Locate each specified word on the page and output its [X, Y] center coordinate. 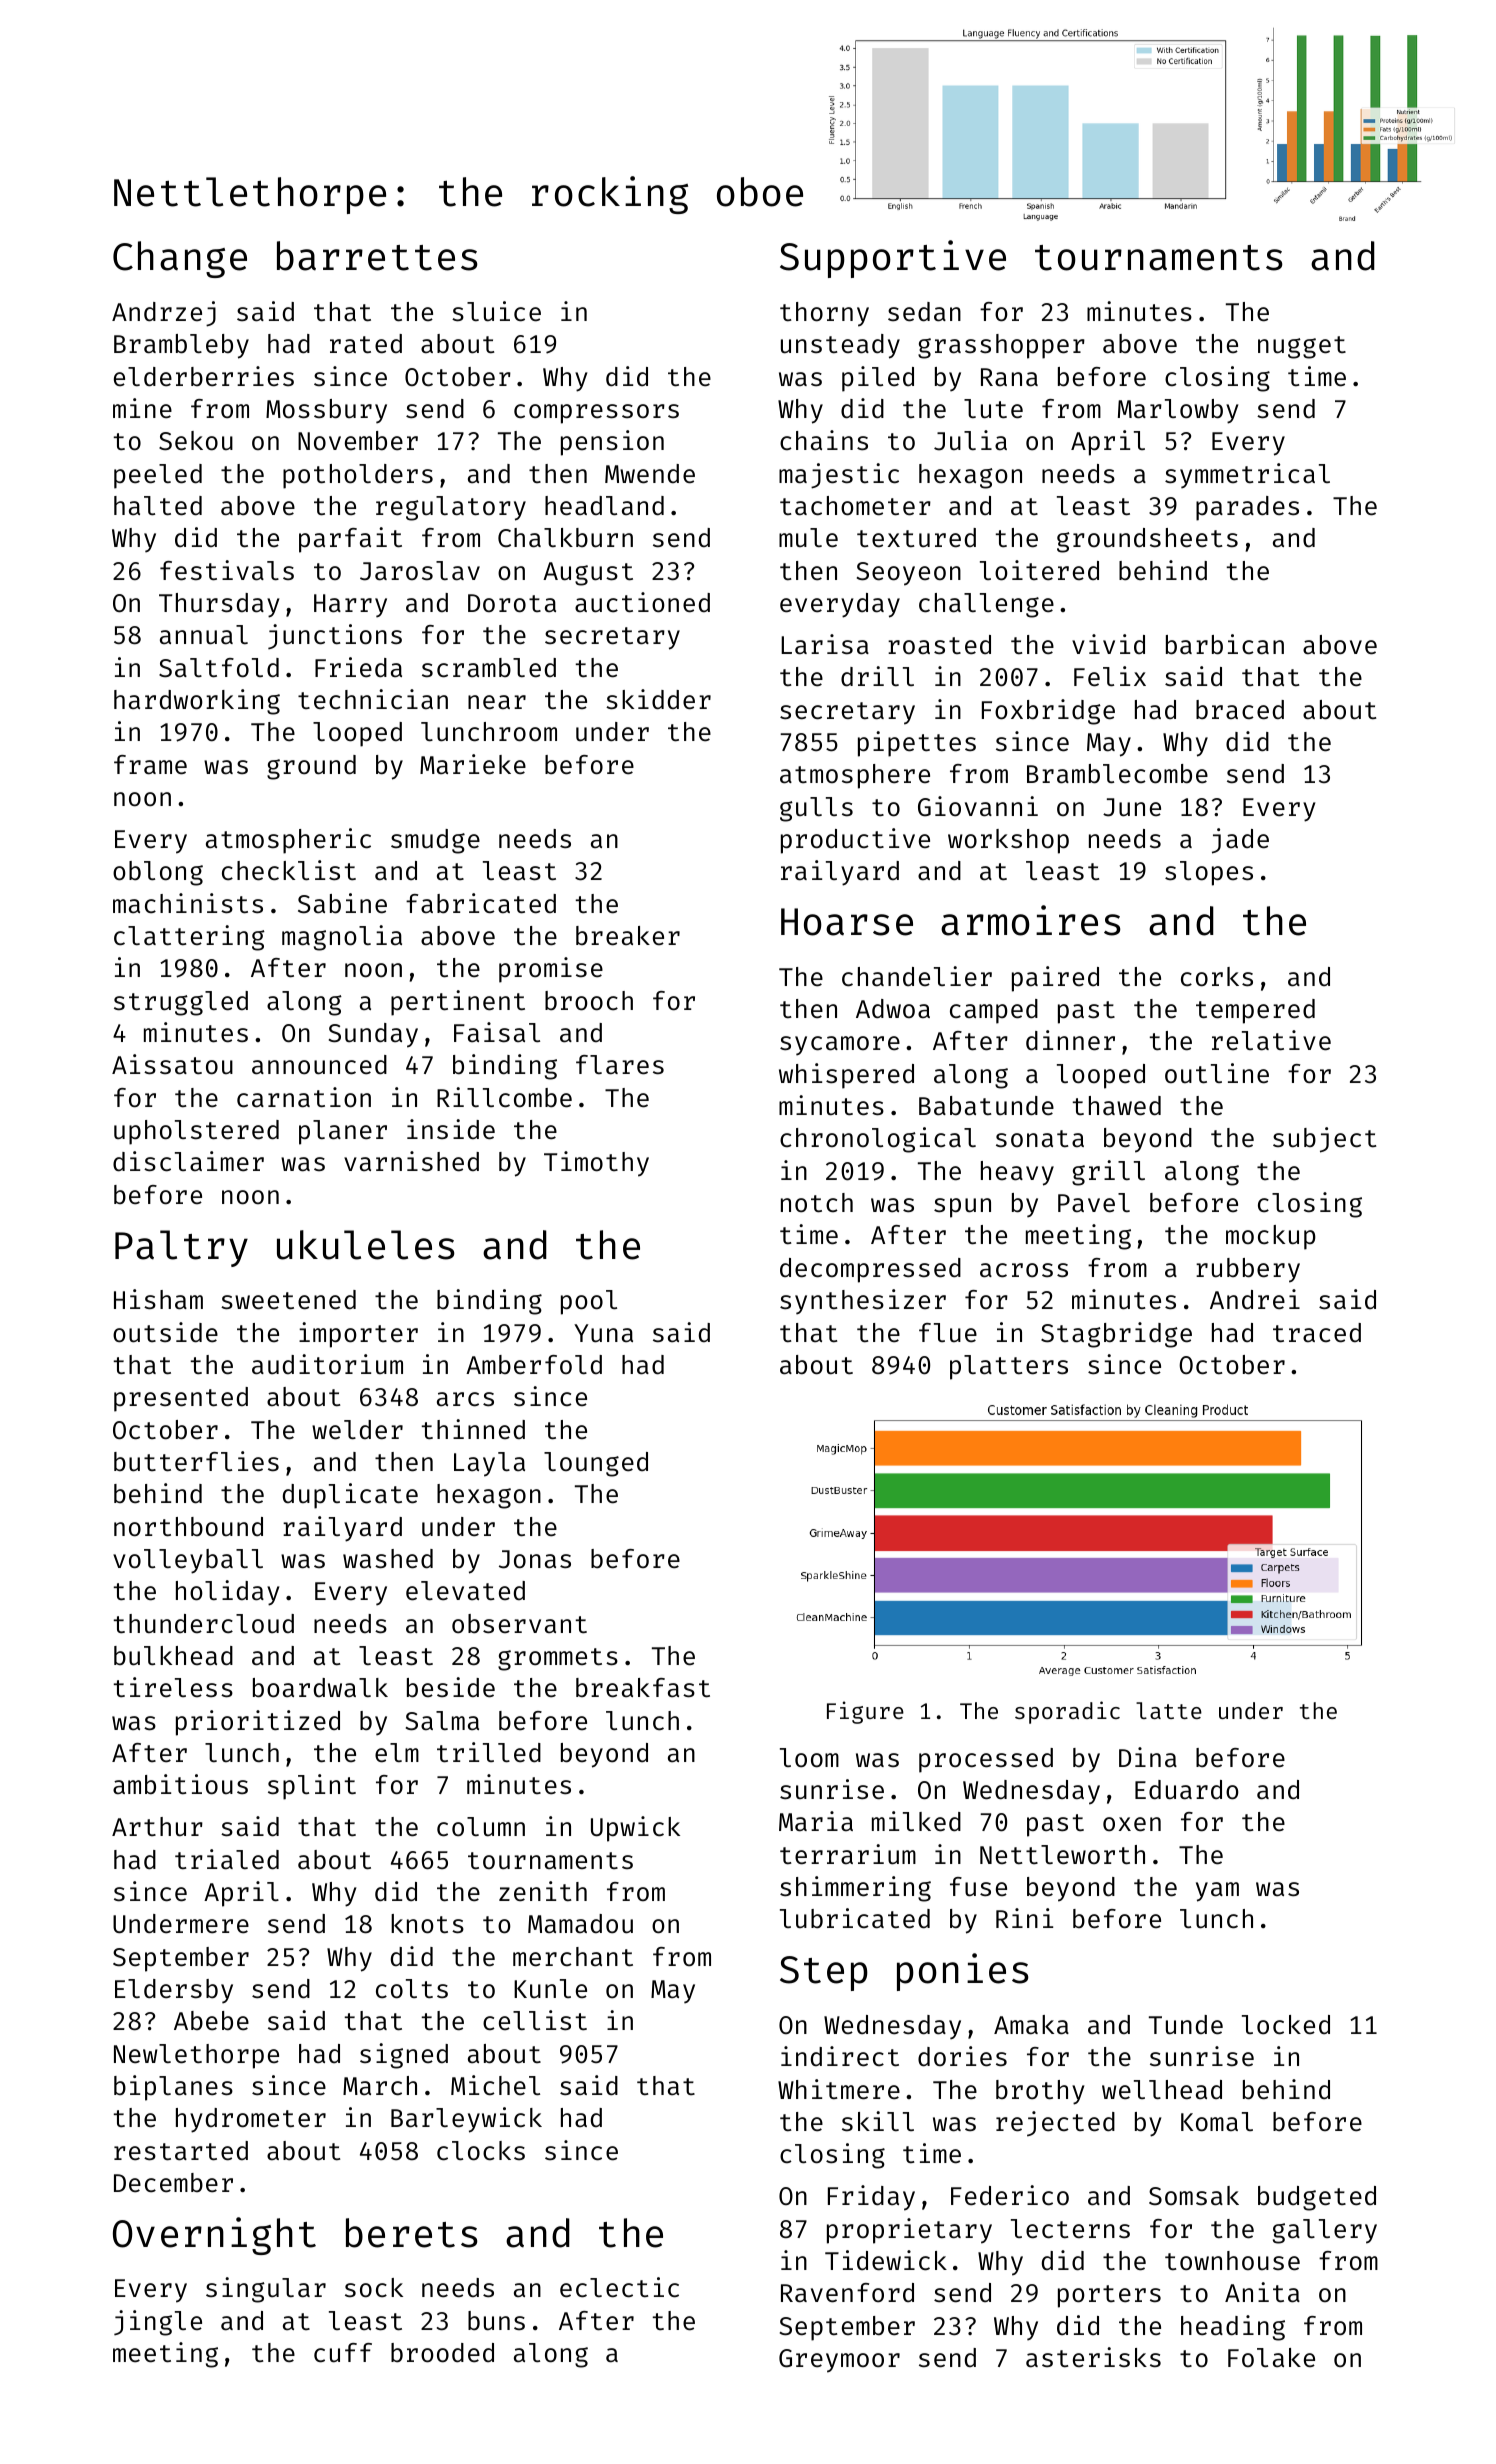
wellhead [1162, 2090]
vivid [1108, 644]
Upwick [635, 1829]
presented [181, 1399]
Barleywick [466, 2120]
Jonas [535, 1559]
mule [808, 538]
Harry [350, 606]
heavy [1017, 1173]
